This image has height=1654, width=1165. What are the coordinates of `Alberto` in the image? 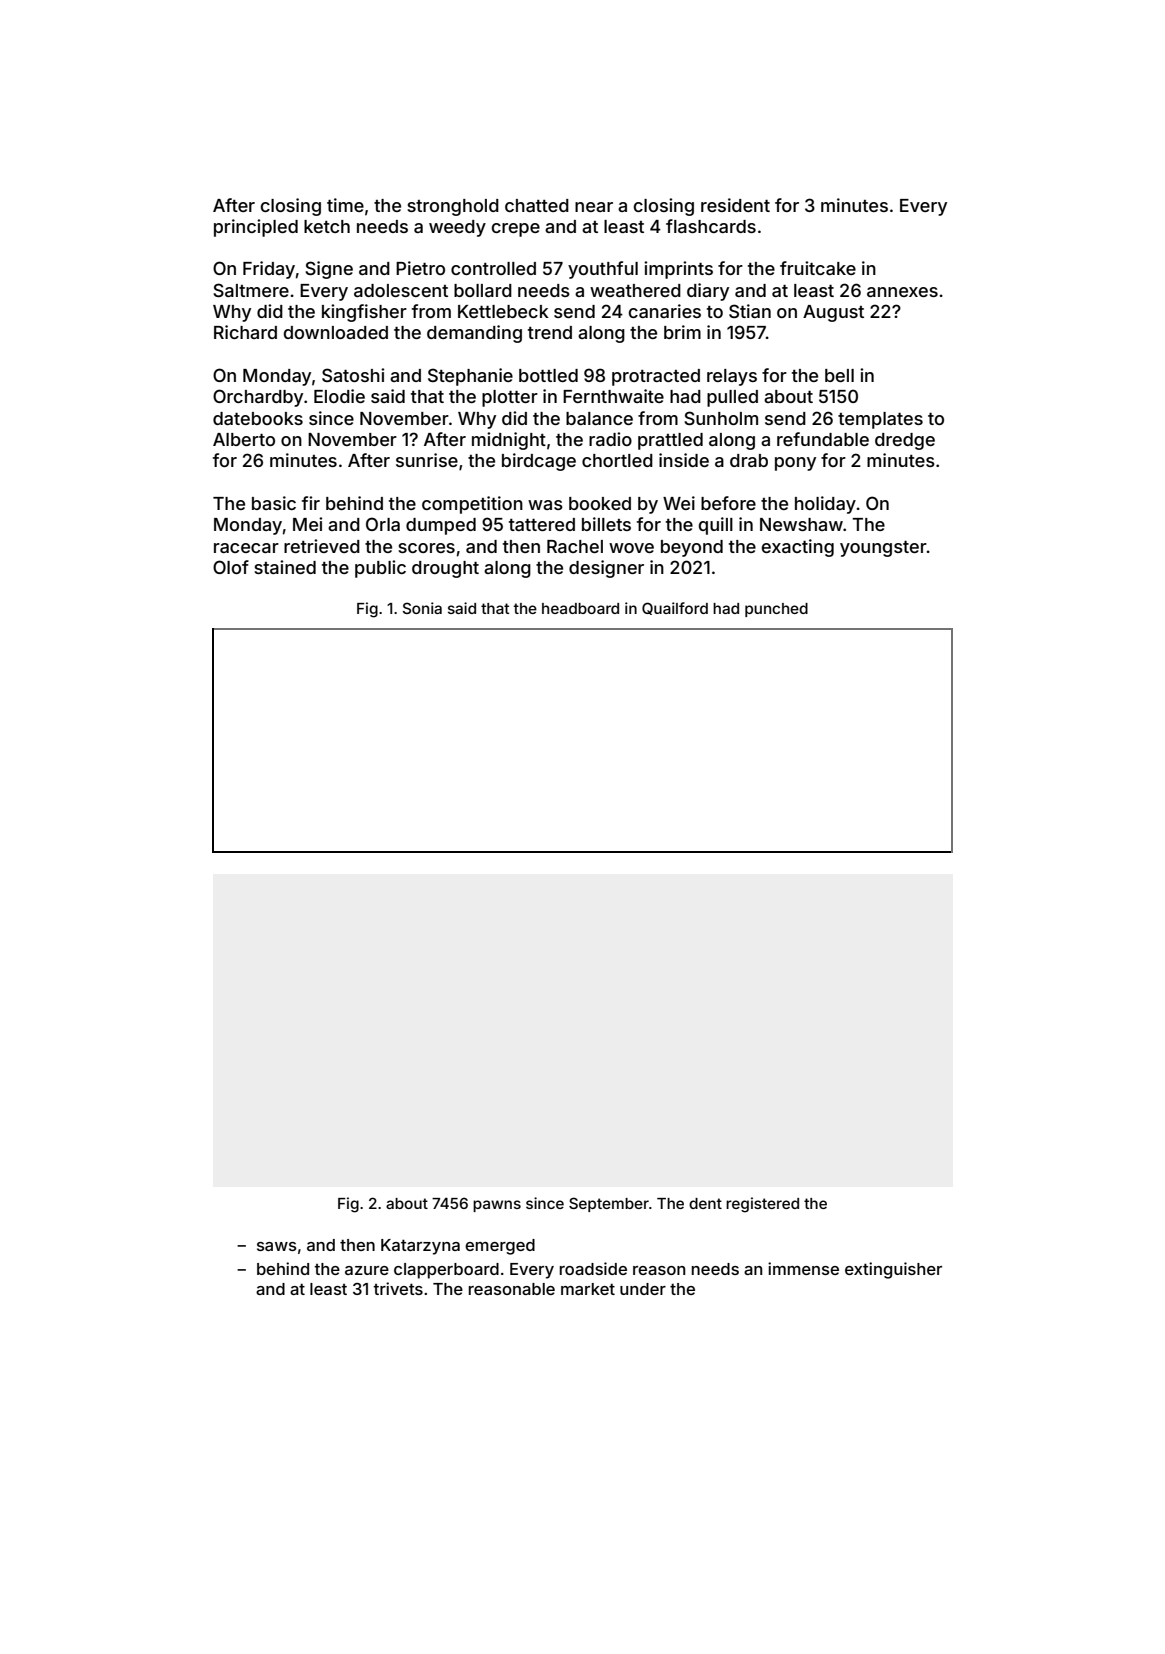 It's located at (244, 439).
